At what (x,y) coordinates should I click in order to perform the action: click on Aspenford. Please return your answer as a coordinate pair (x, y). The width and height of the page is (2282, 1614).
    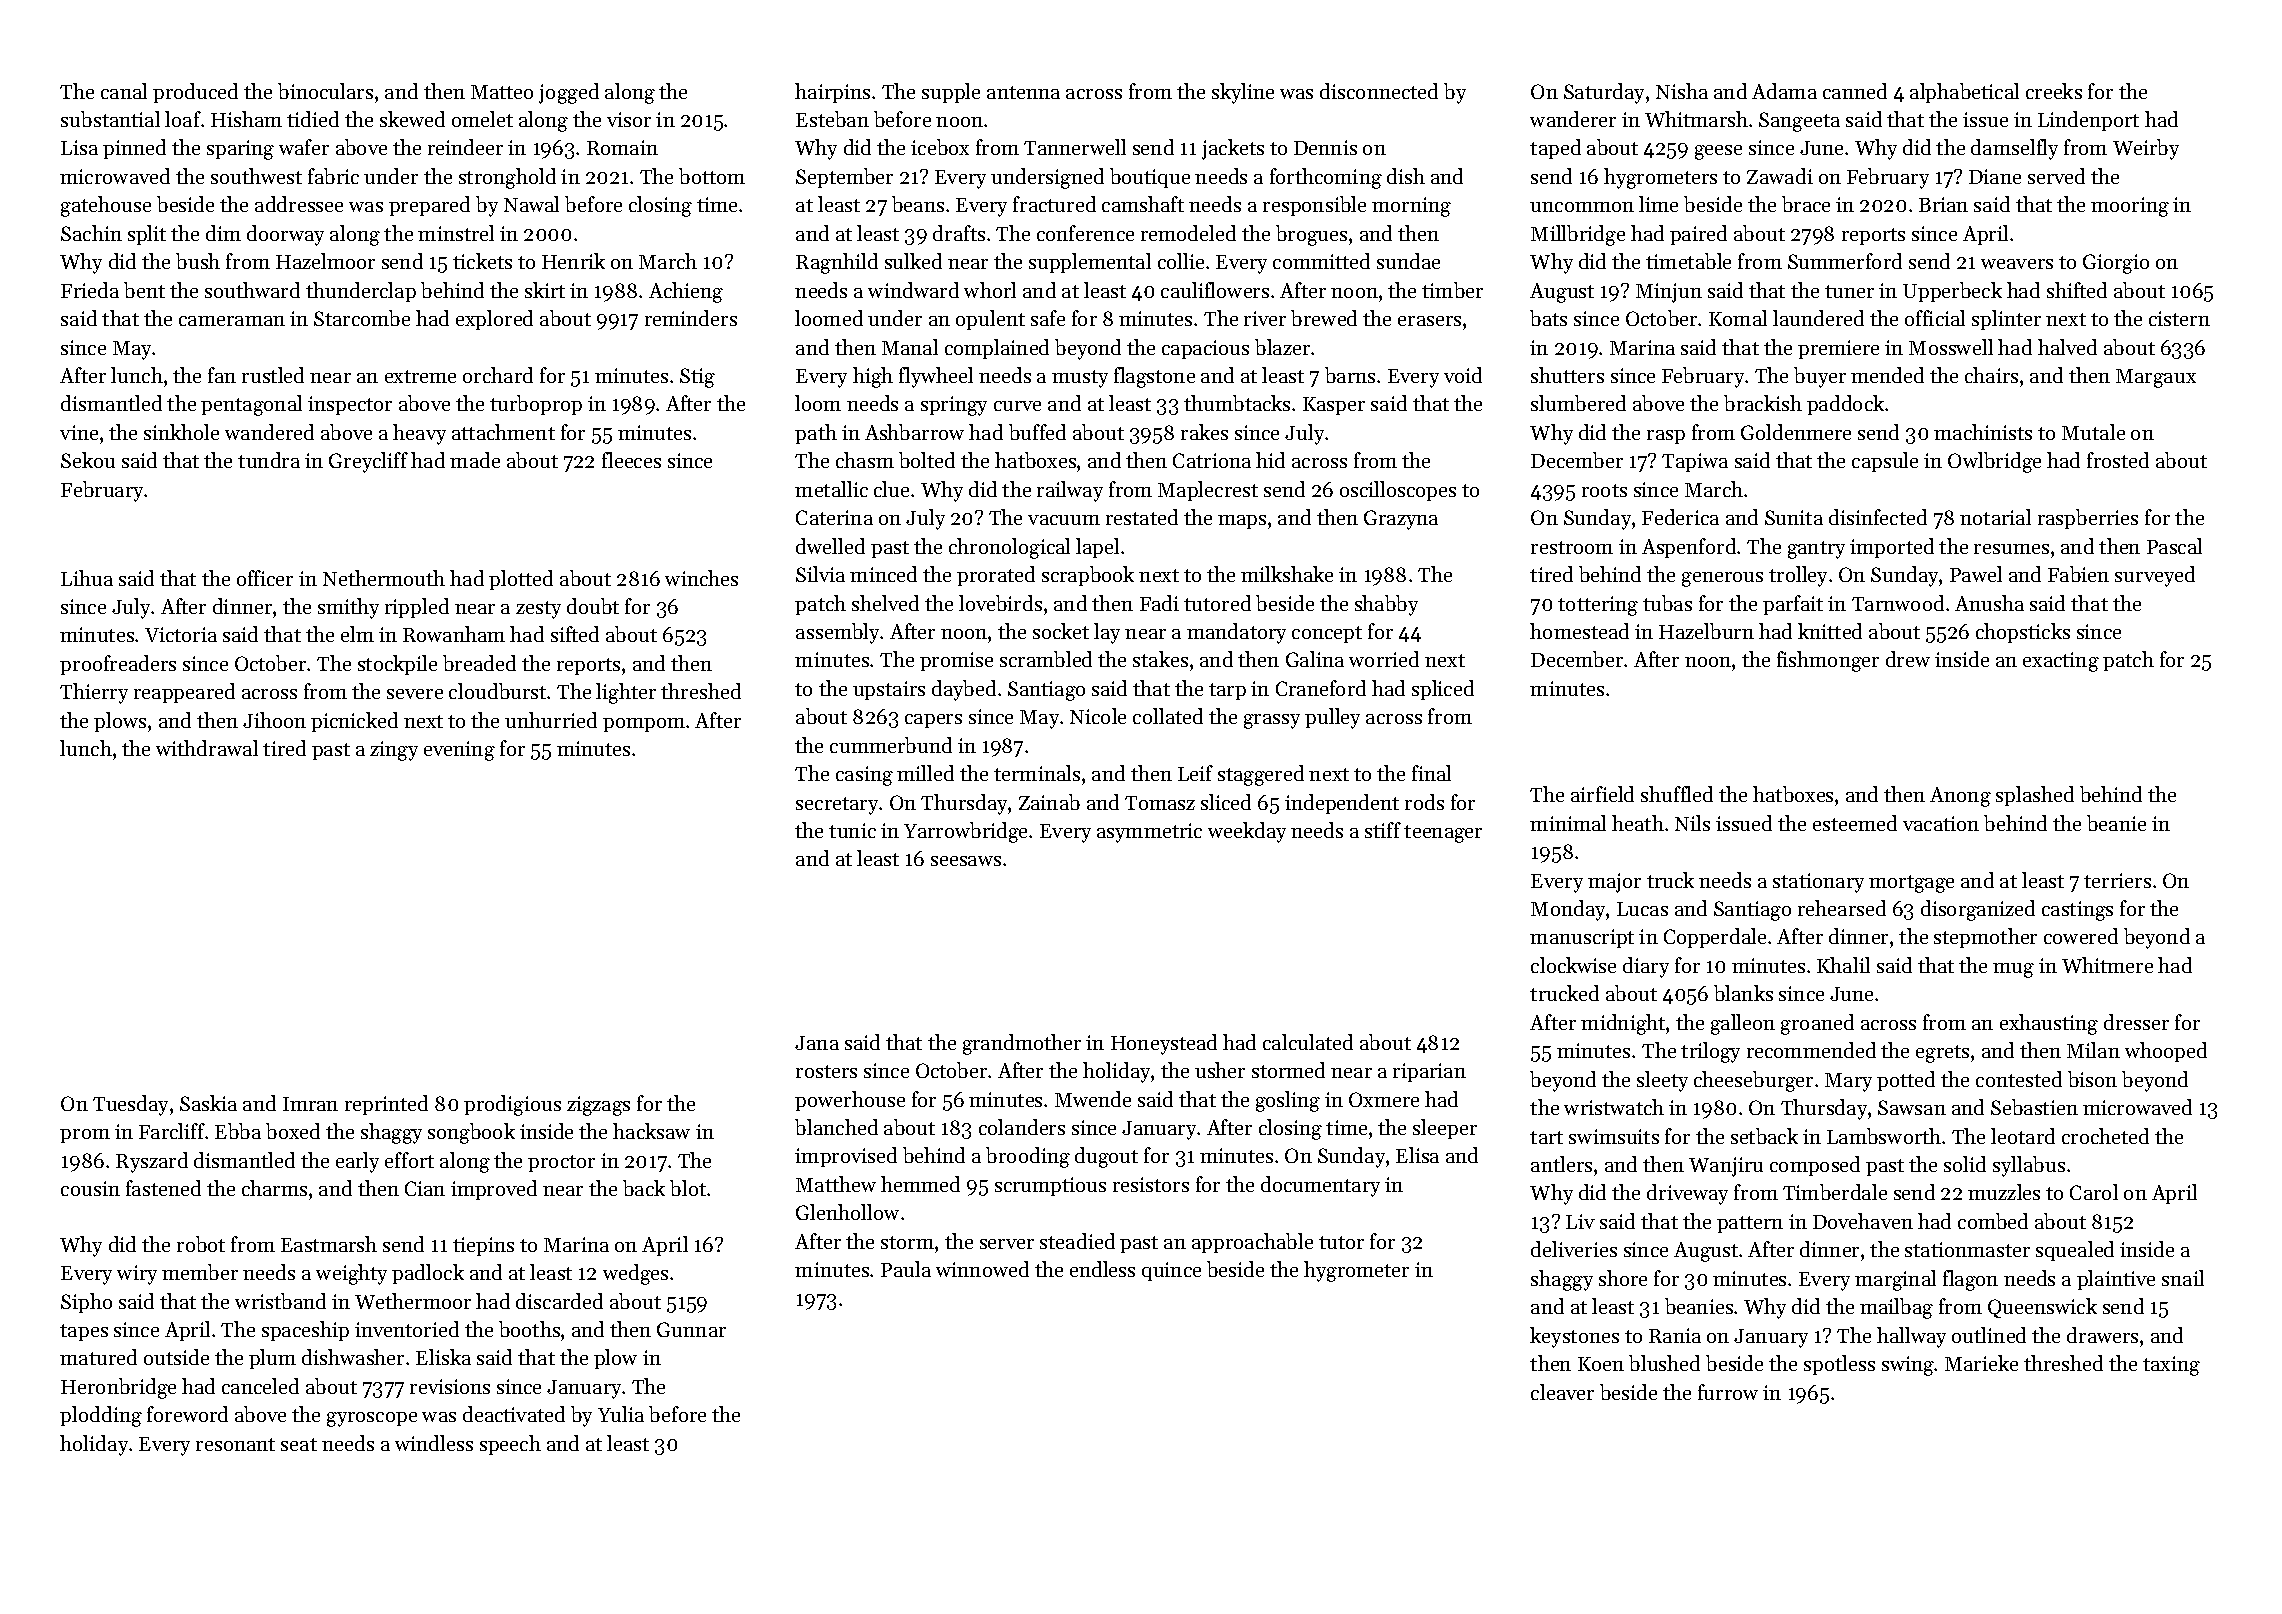
    Looking at the image, I should click on (1689, 548).
